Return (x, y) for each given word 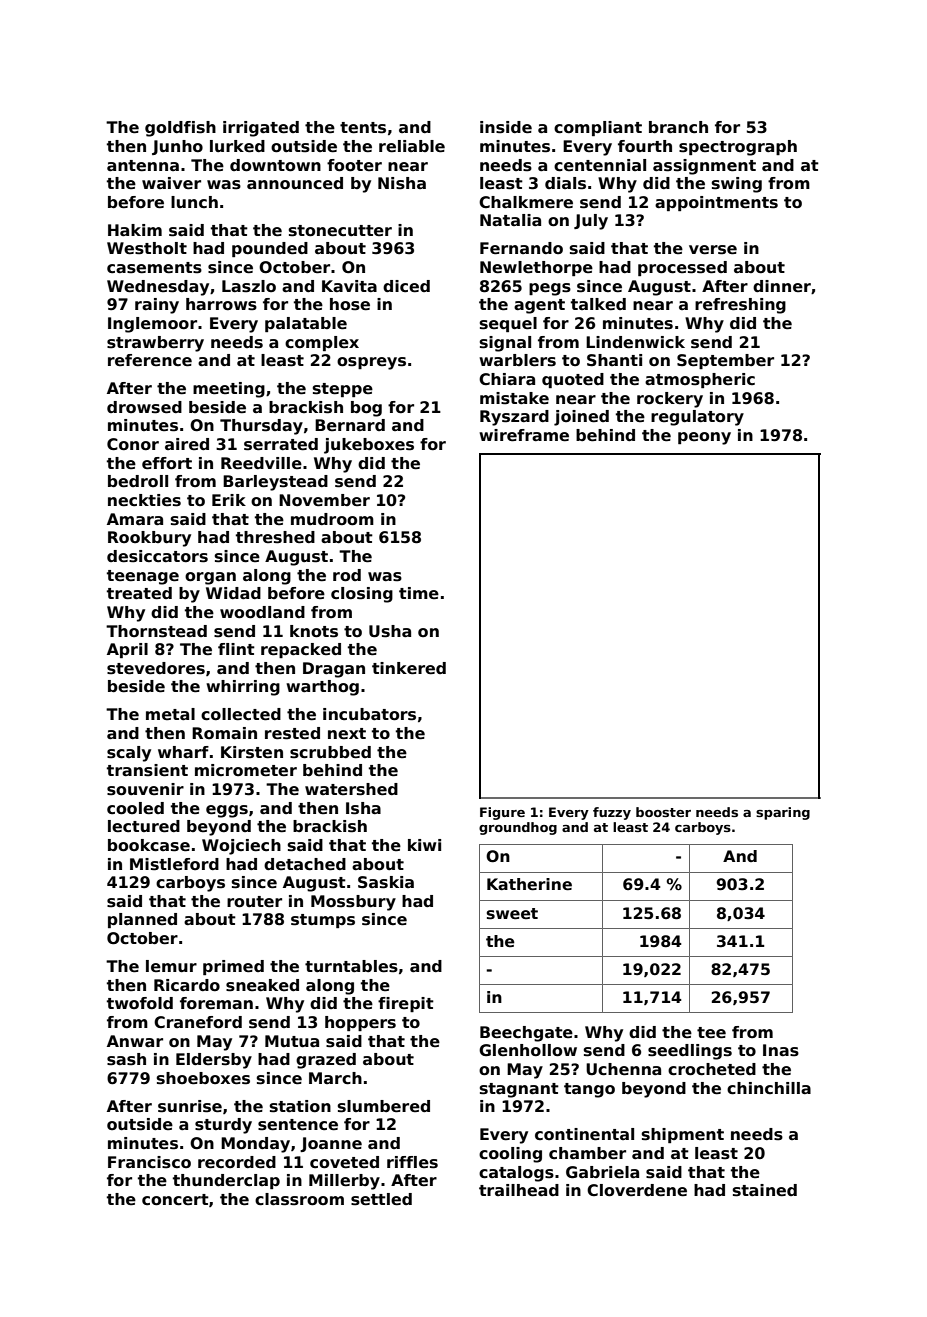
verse (713, 250)
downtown (275, 165)
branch (678, 127)
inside (506, 127)
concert (175, 1200)
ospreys (371, 363)
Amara (135, 519)
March (335, 1078)
